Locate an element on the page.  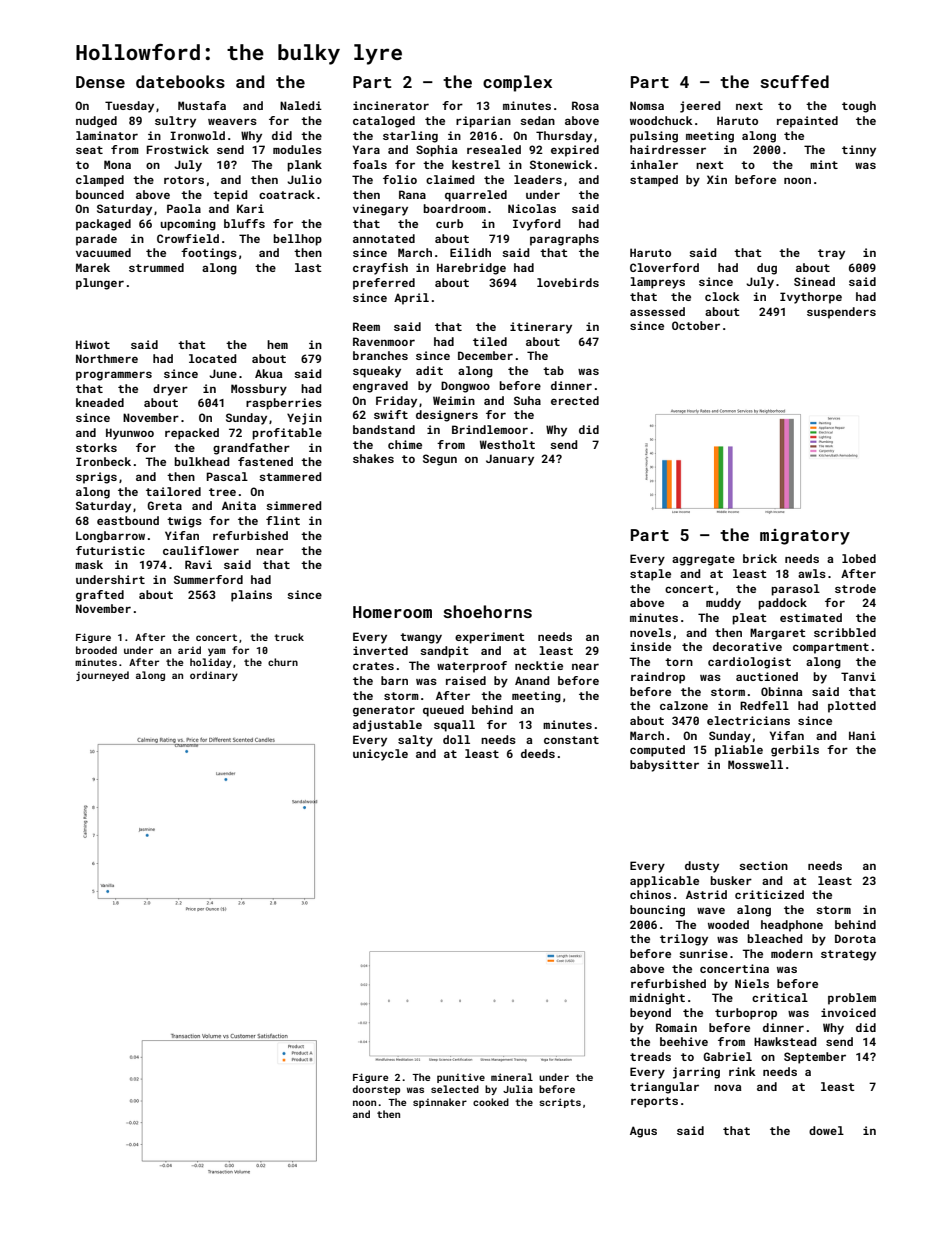
spinnaker is located at coordinates (440, 1103).
